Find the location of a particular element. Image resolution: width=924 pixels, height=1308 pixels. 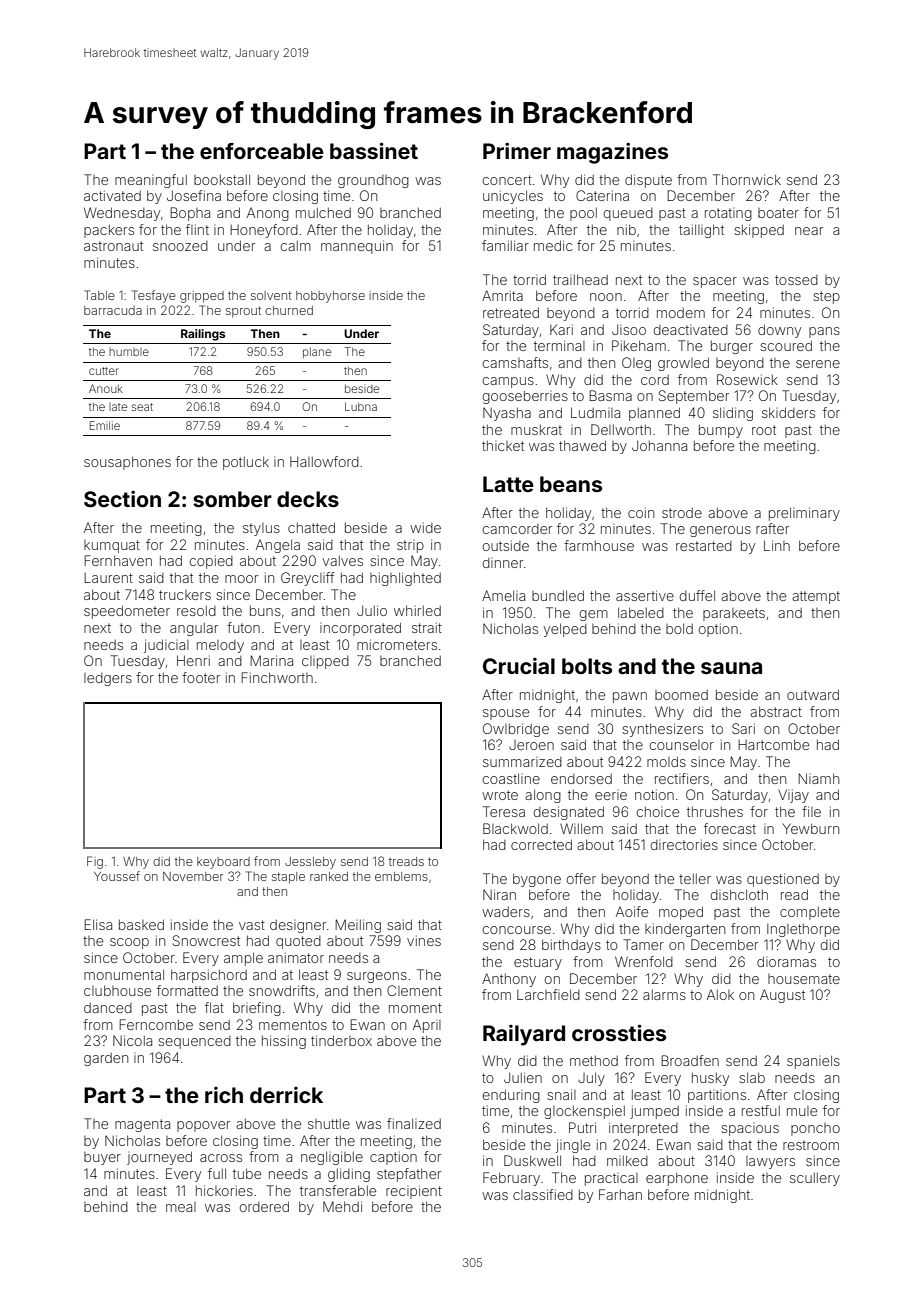

rich is located at coordinates (224, 1095).
